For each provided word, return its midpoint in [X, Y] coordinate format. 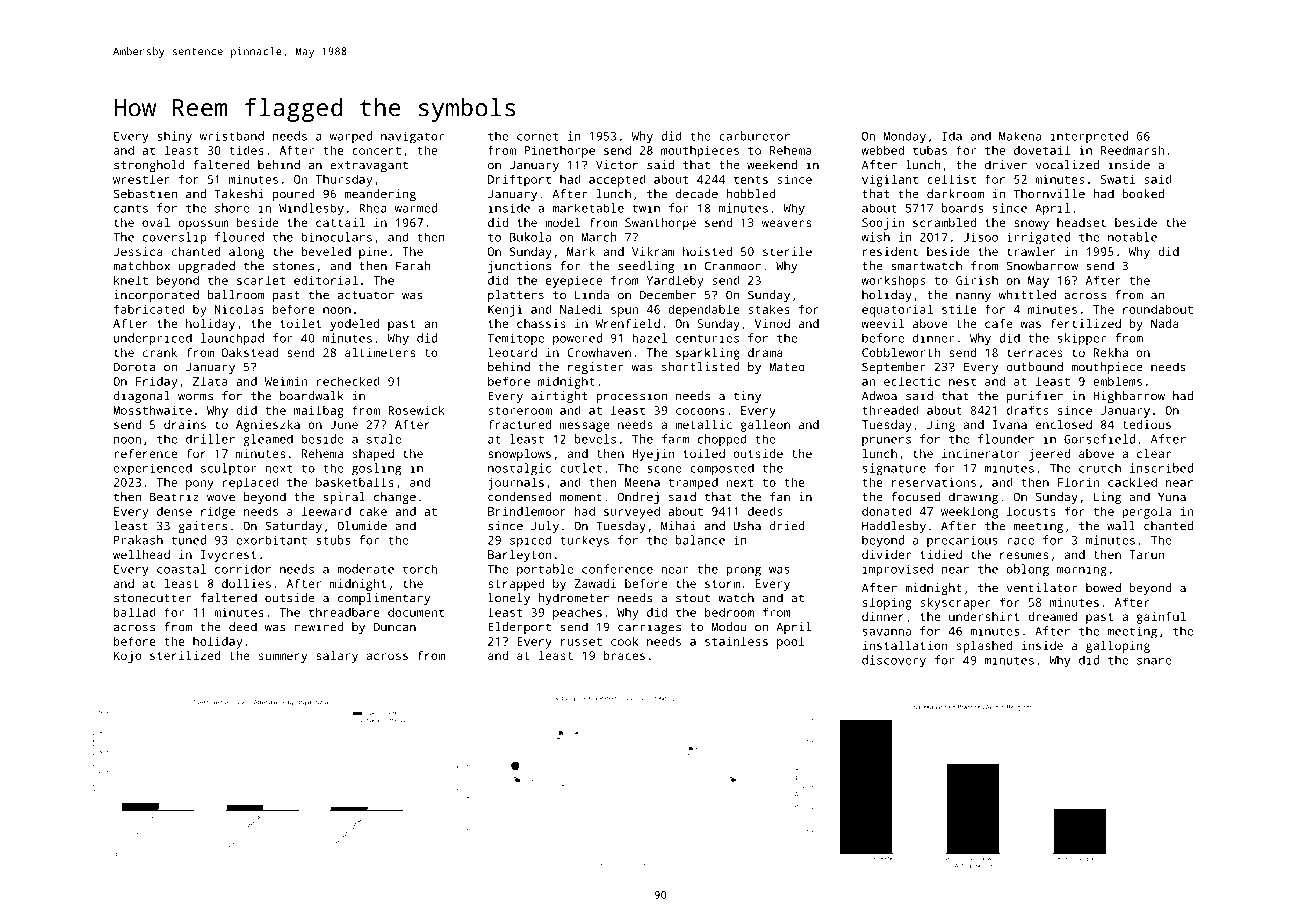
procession [631, 397]
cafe [999, 323]
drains [185, 424]
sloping [887, 603]
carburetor [754, 136]
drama [765, 352]
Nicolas [239, 309]
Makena [1020, 136]
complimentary [384, 599]
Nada [1165, 323]
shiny [174, 137]
